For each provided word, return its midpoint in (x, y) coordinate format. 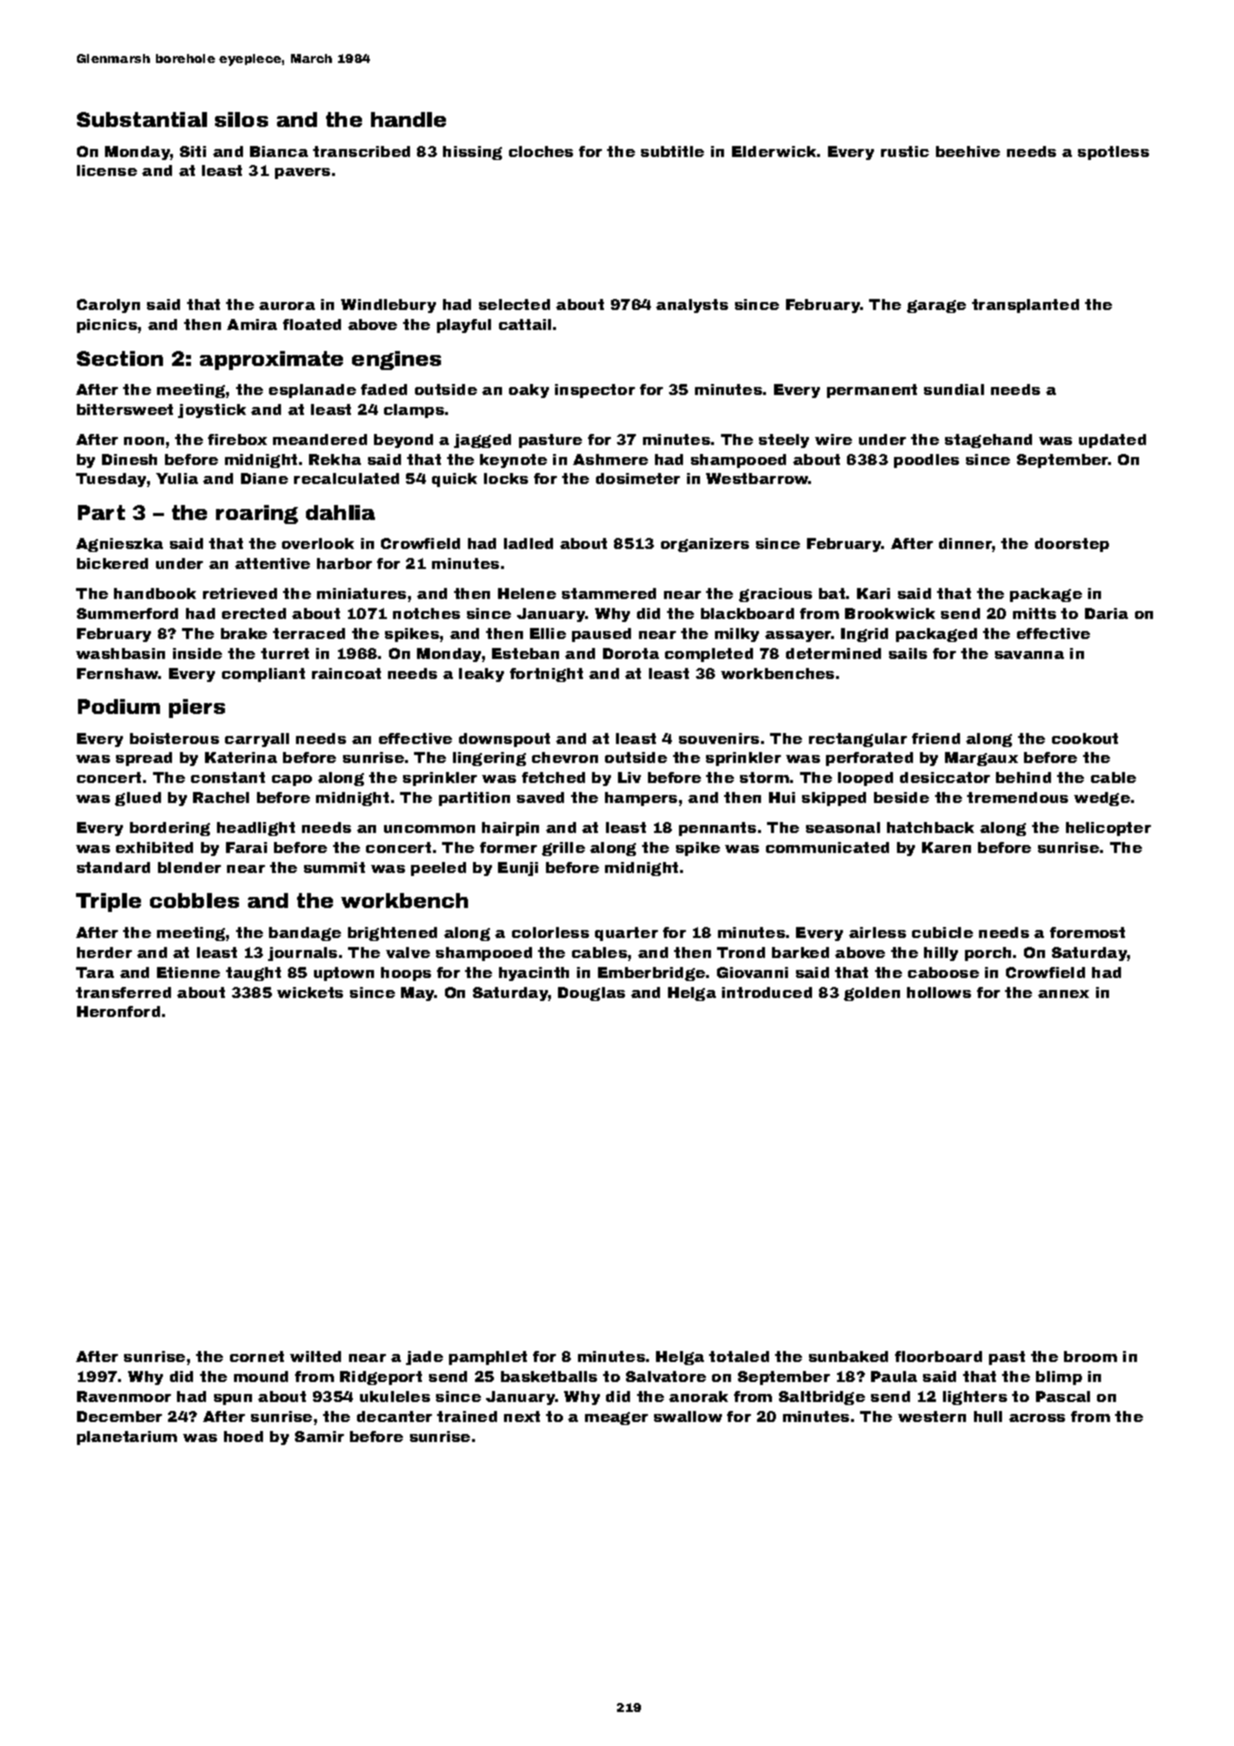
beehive (968, 151)
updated (1112, 441)
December (119, 1416)
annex (1063, 994)
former (508, 847)
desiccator (945, 777)
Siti (193, 151)
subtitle (672, 151)
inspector (595, 391)
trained (467, 1416)
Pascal (1063, 1396)
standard (113, 867)
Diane (264, 478)
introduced (767, 992)
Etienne (188, 972)
